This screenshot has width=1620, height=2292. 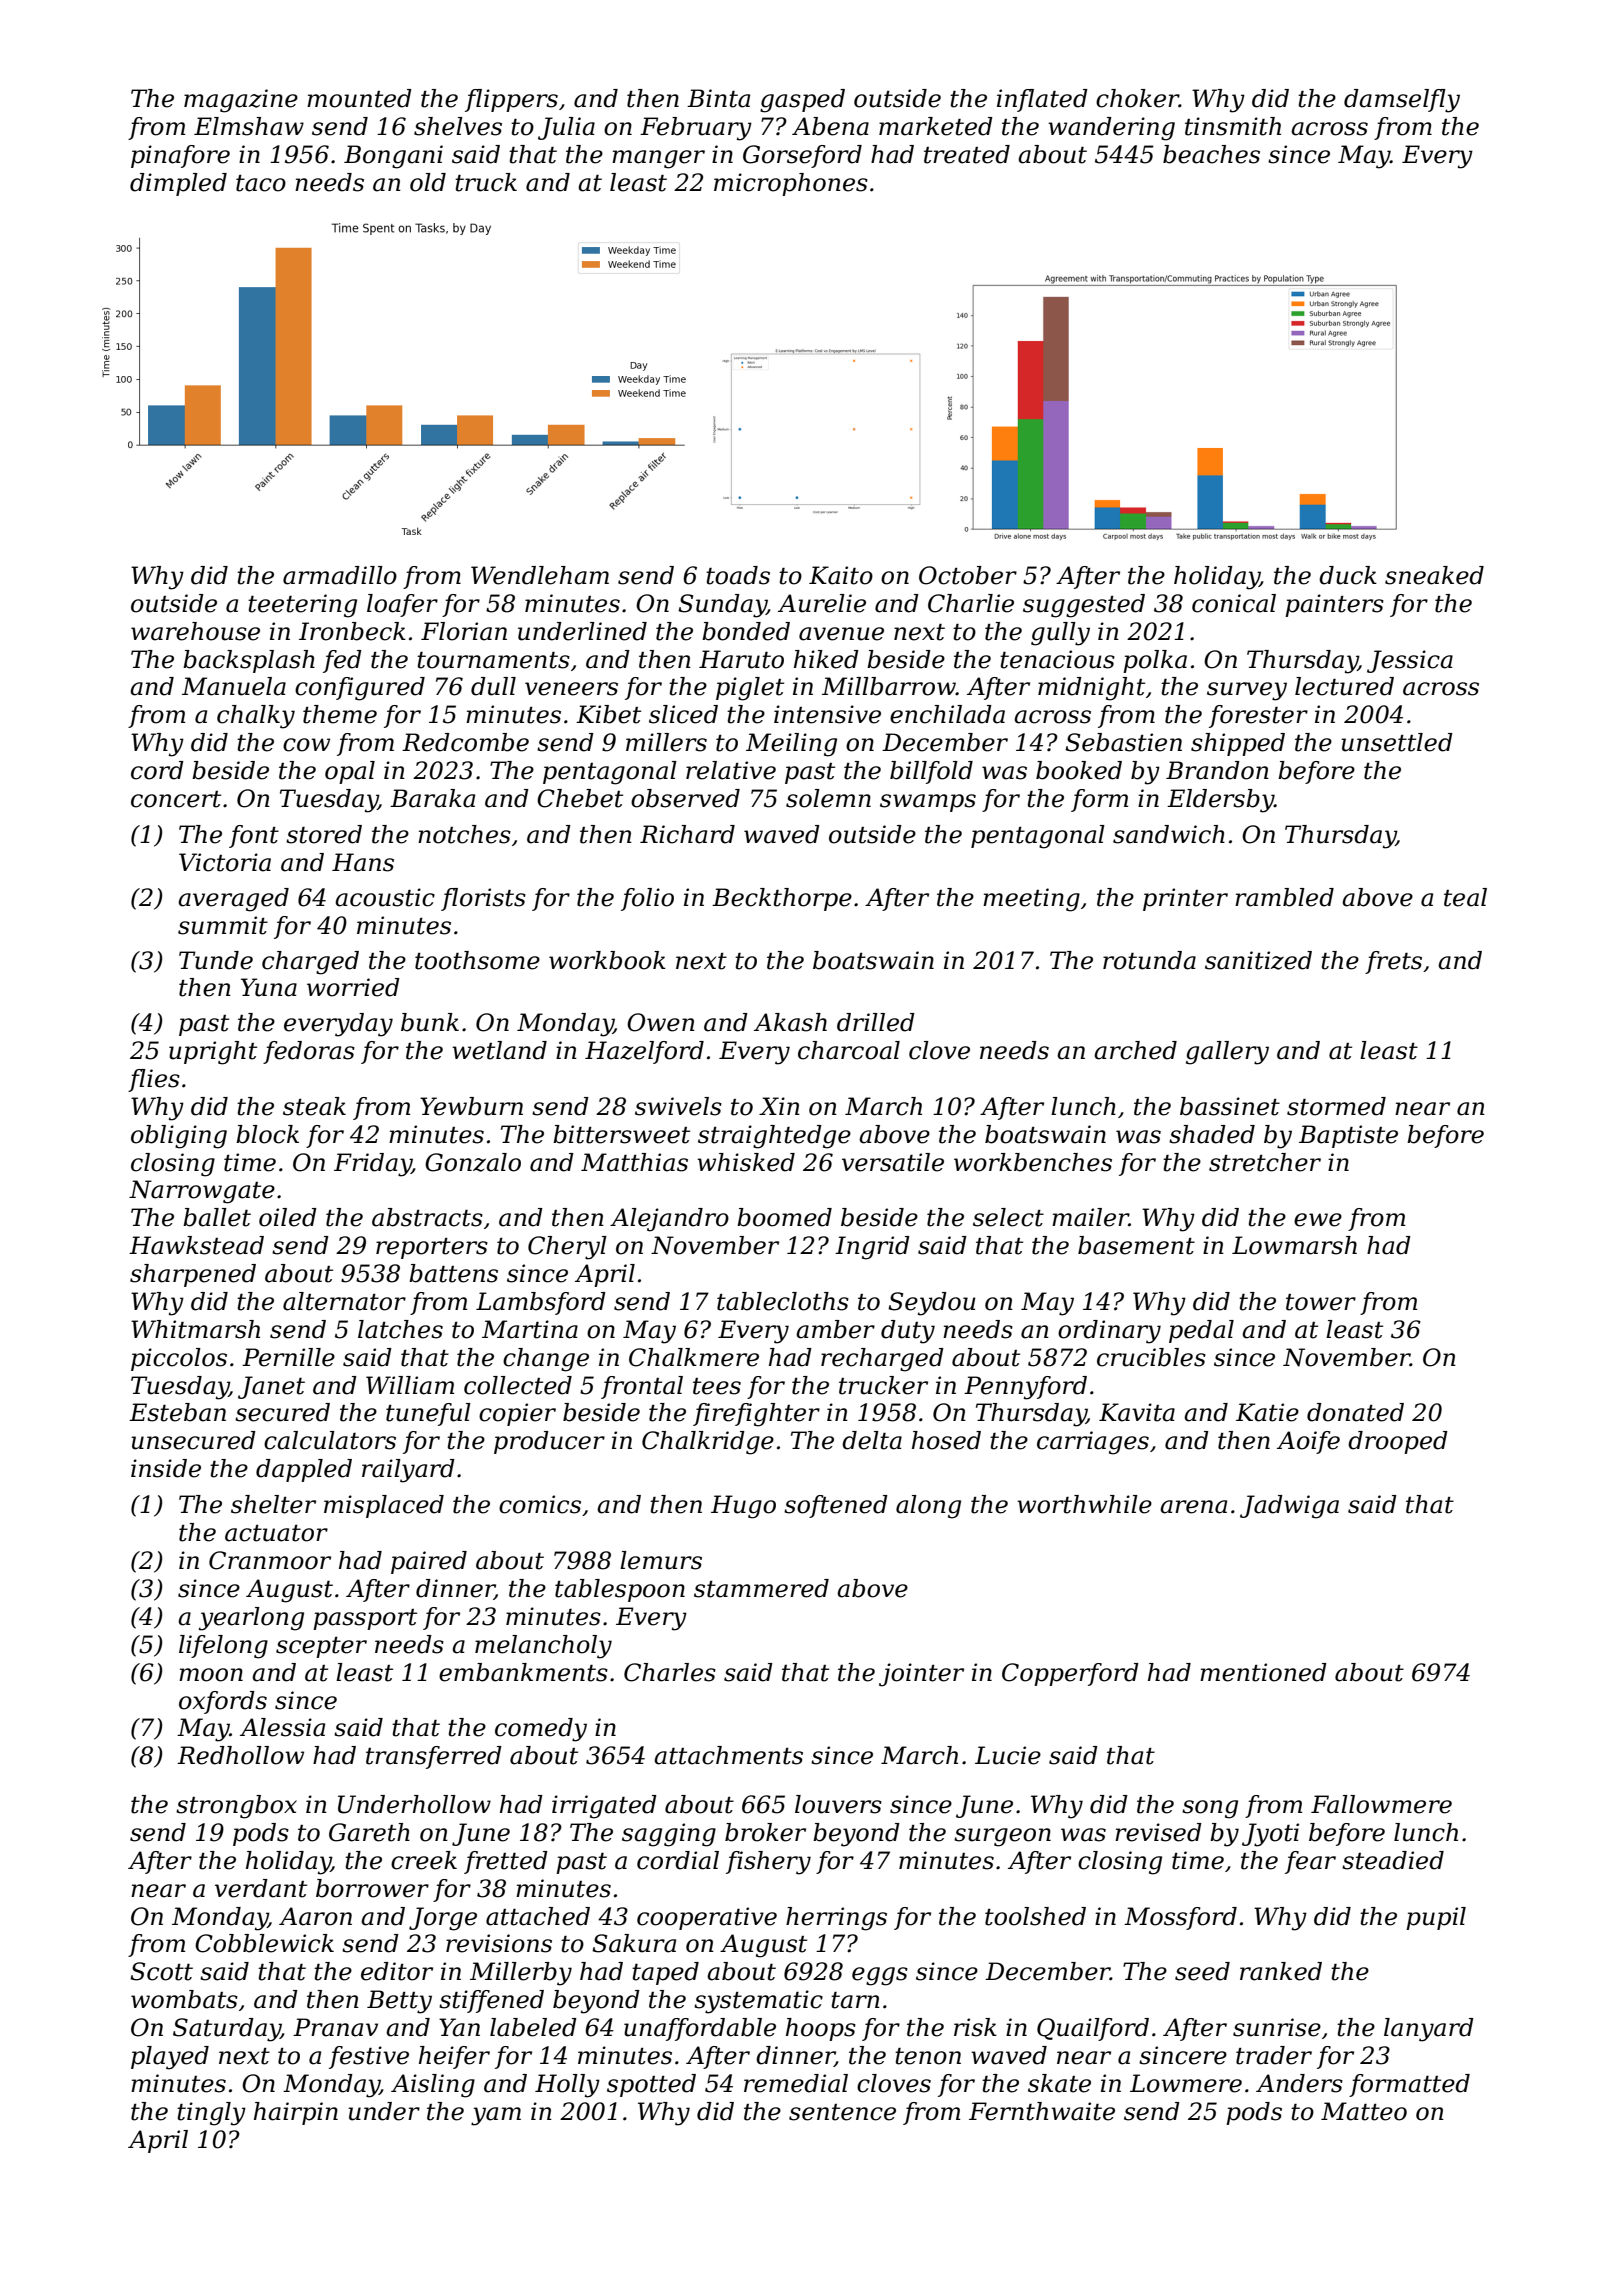 What do you see at coordinates (261, 183) in the screenshot?
I see `taco` at bounding box center [261, 183].
